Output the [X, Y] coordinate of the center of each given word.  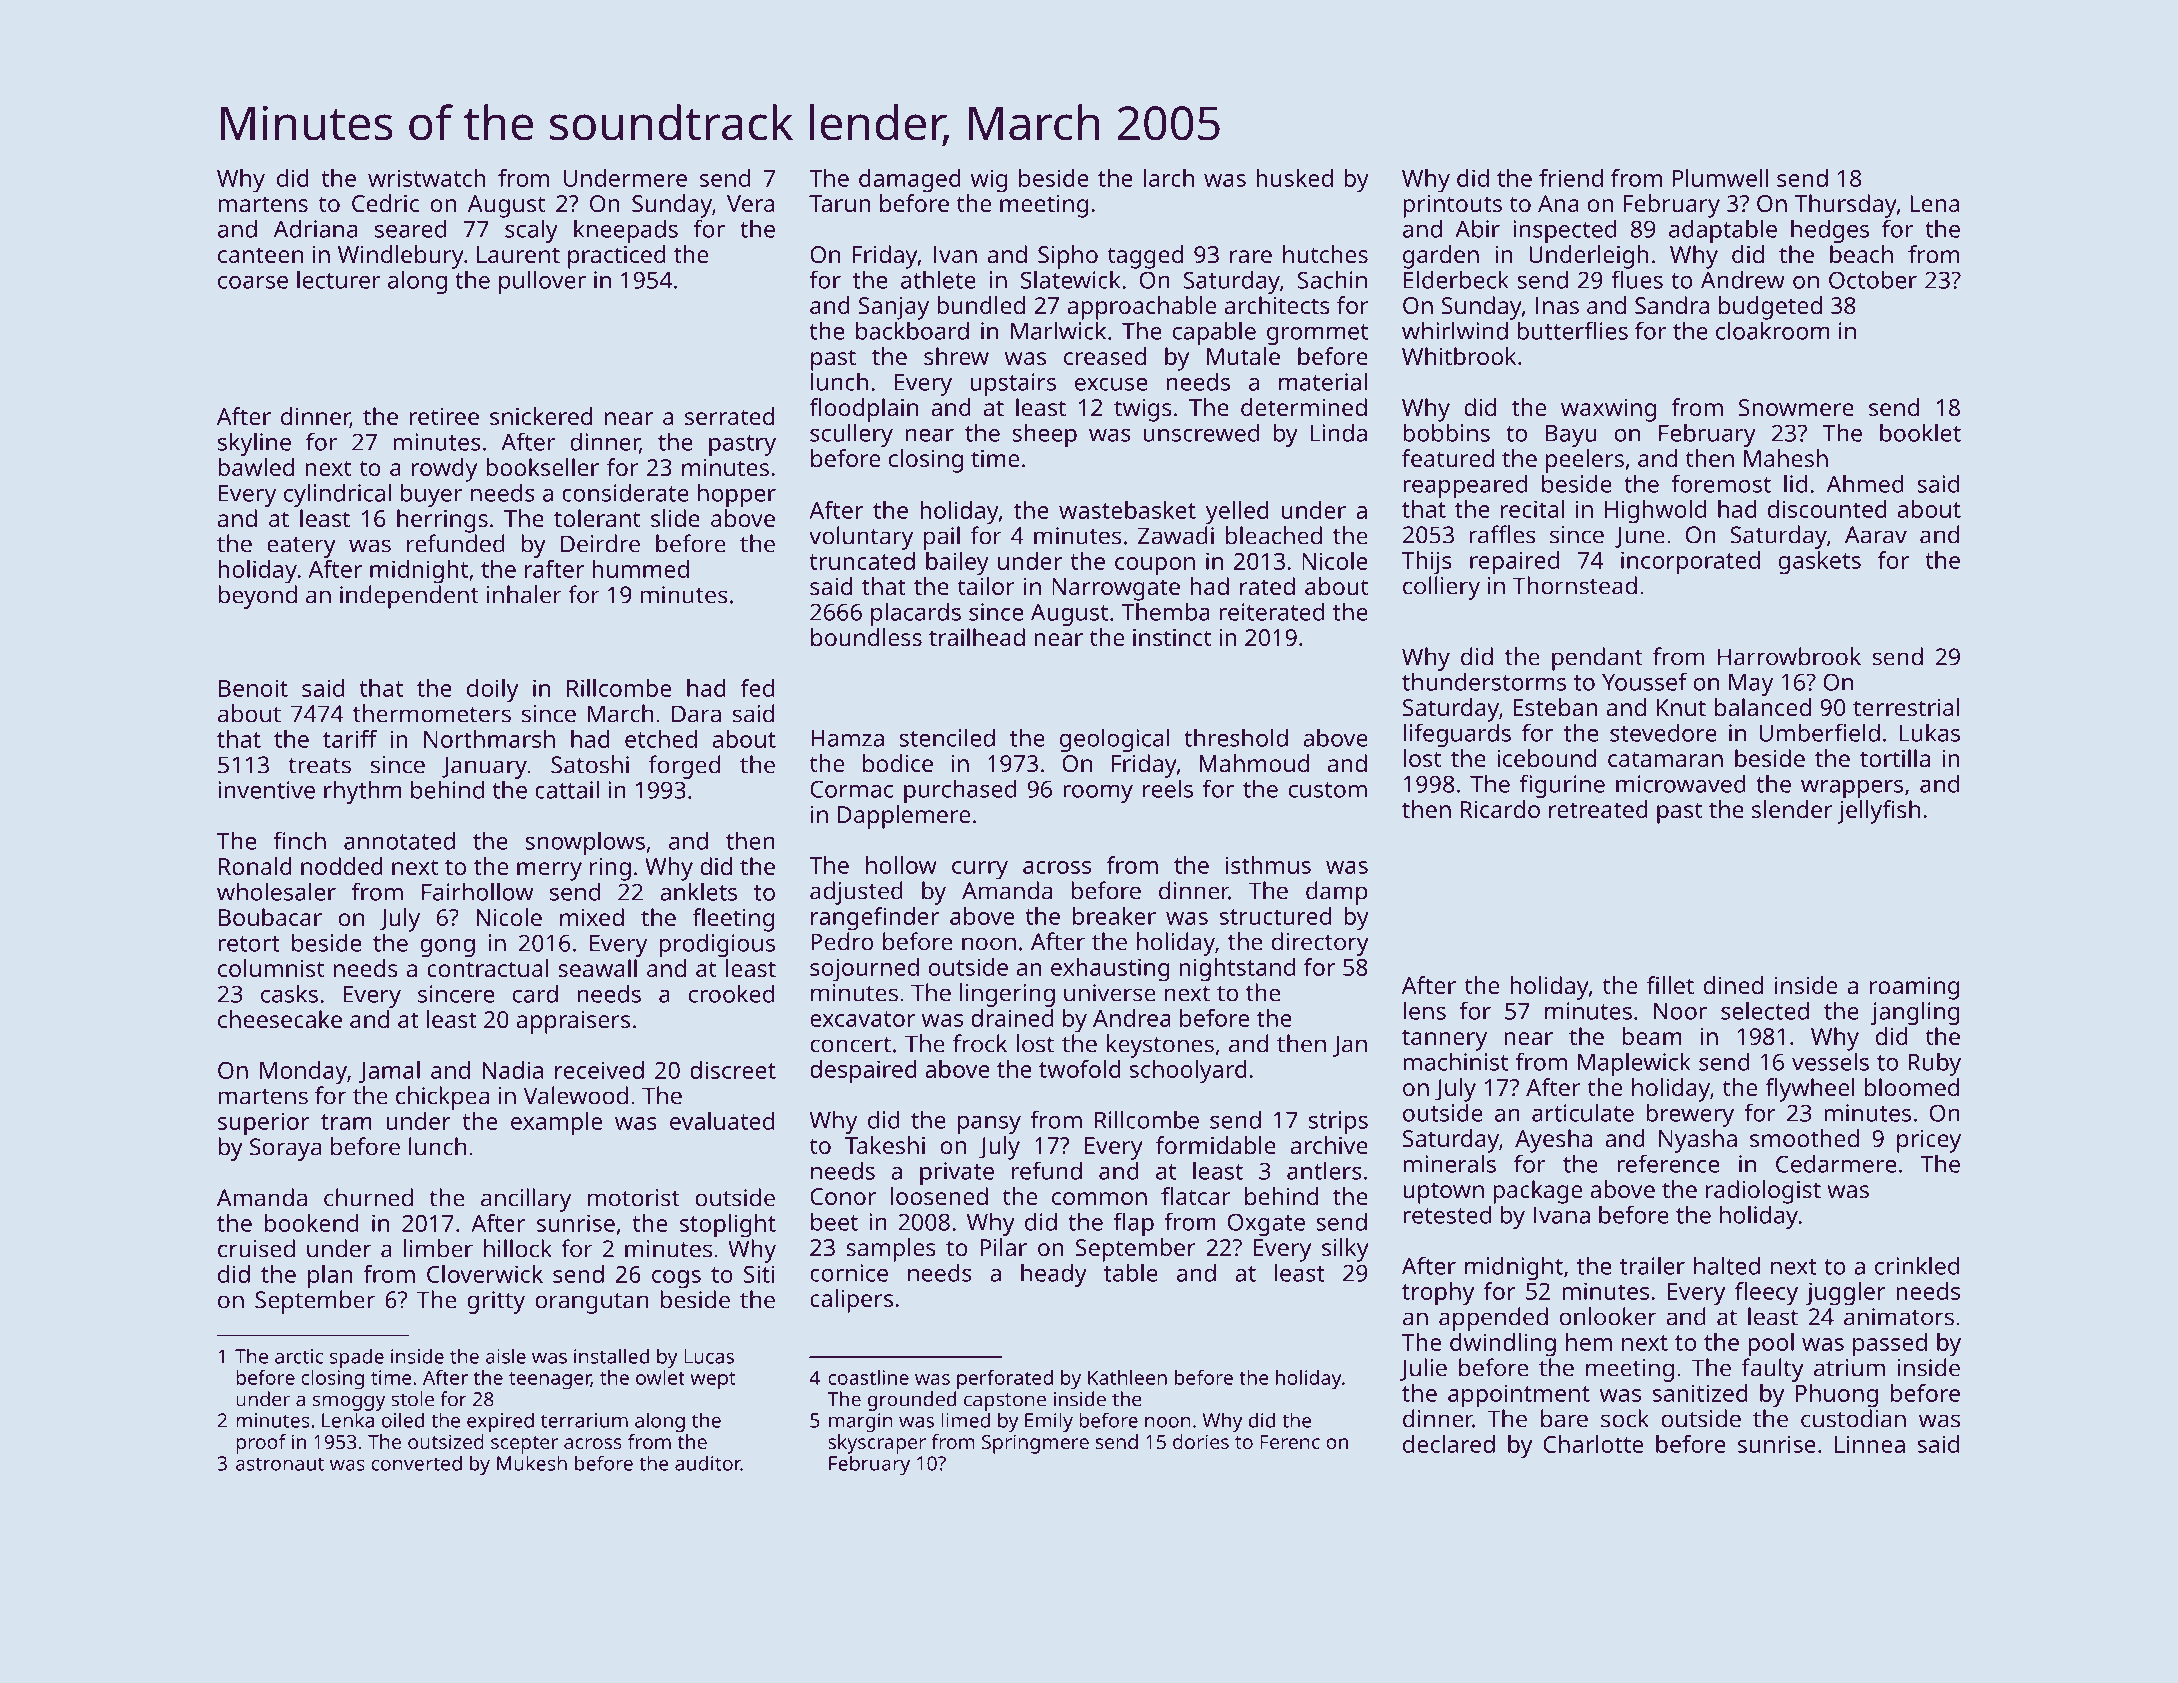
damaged [910, 181]
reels [1168, 788]
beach [1861, 254]
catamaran [1665, 759]
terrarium [584, 1420]
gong [447, 948]
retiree [444, 416]
